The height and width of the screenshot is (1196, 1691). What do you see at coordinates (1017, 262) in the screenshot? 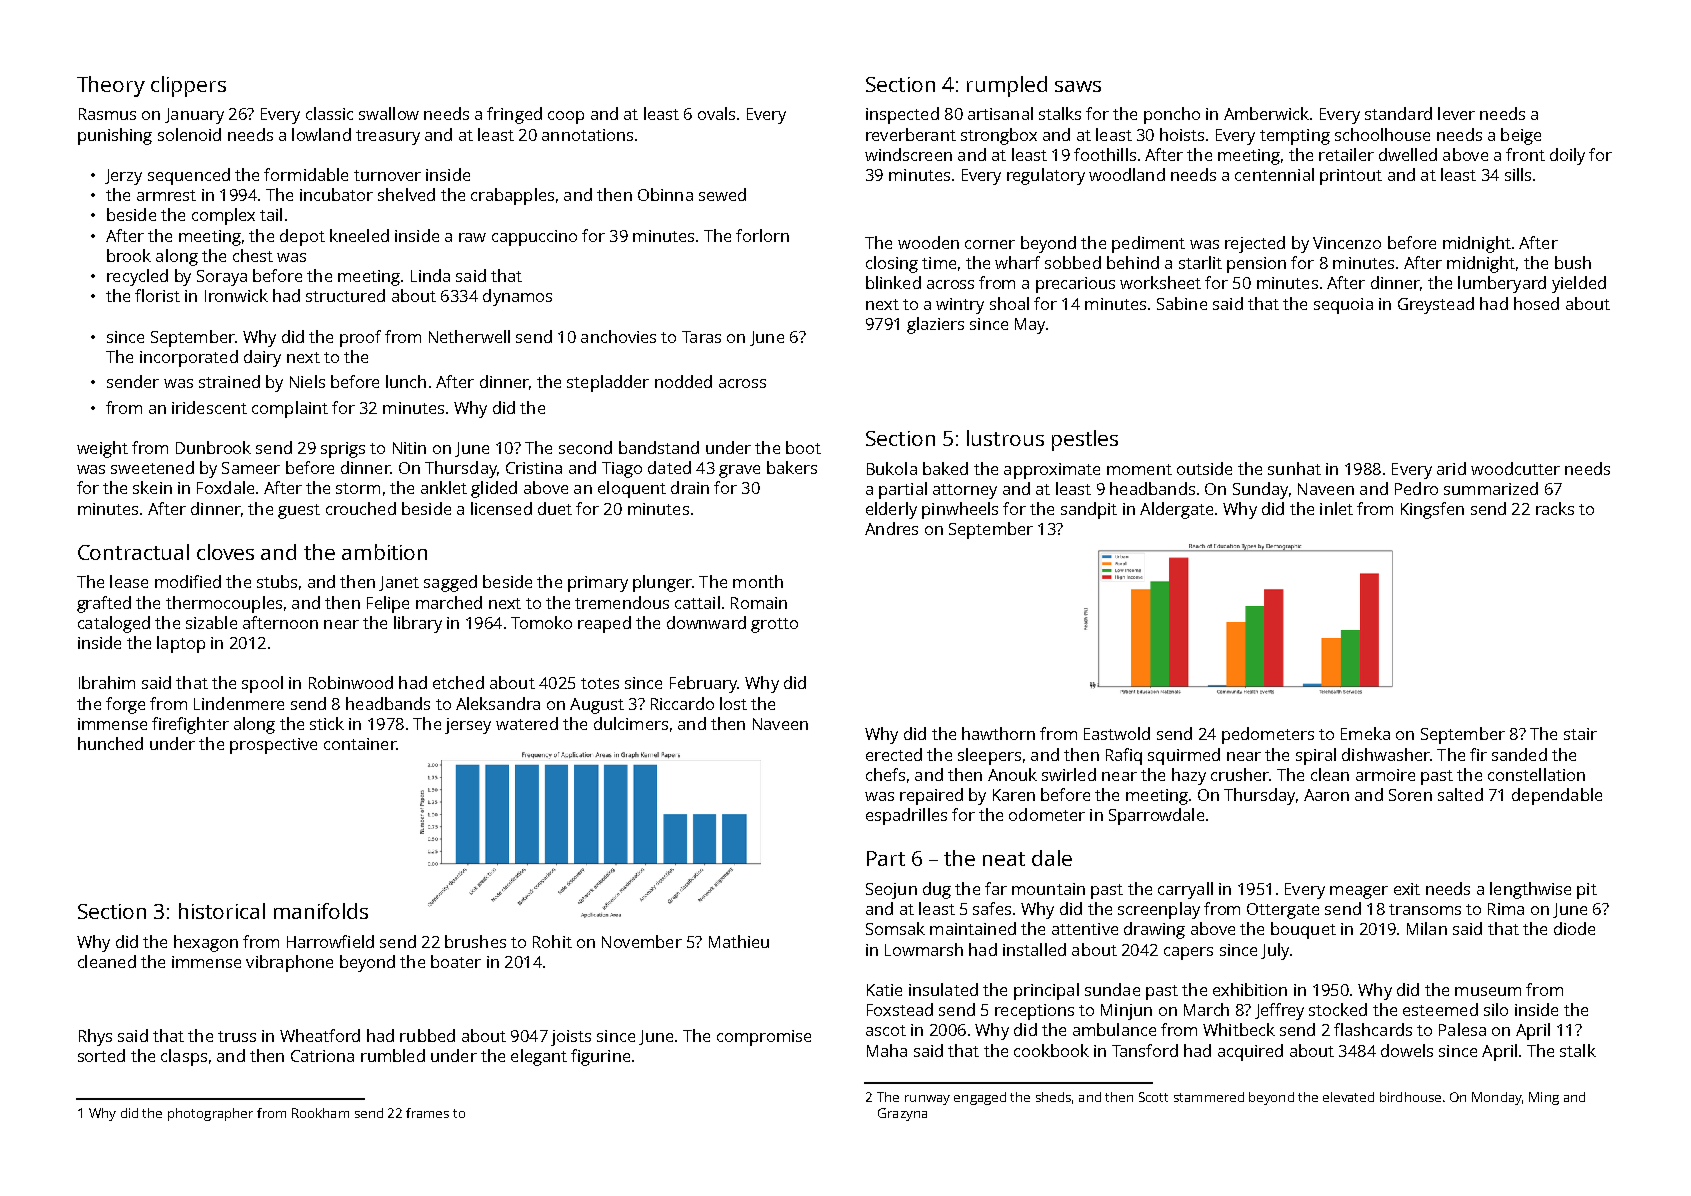
I see `wharf` at bounding box center [1017, 262].
